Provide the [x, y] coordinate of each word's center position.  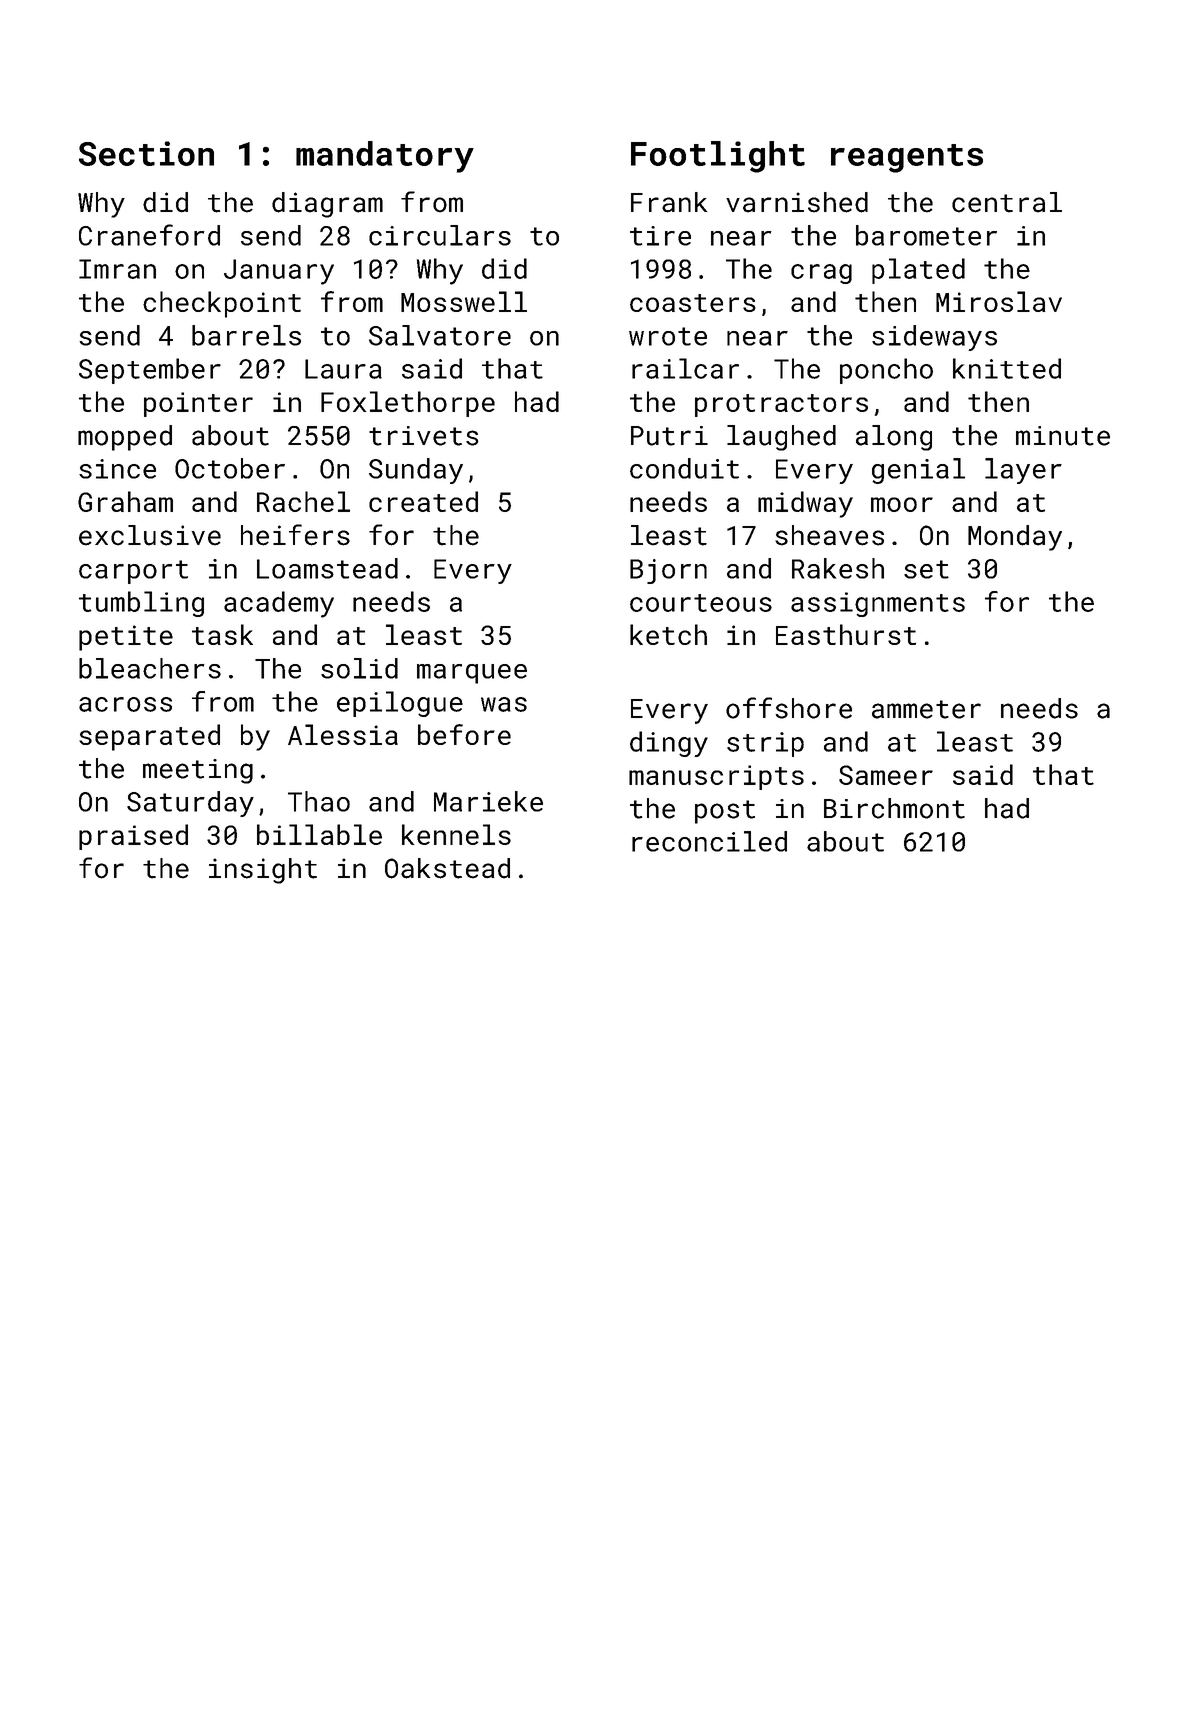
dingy [669, 744]
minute [1063, 436]
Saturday [190, 804]
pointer [198, 404]
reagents [907, 158]
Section [146, 153]
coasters [693, 303]
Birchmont [894, 808]
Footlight [718, 157]
